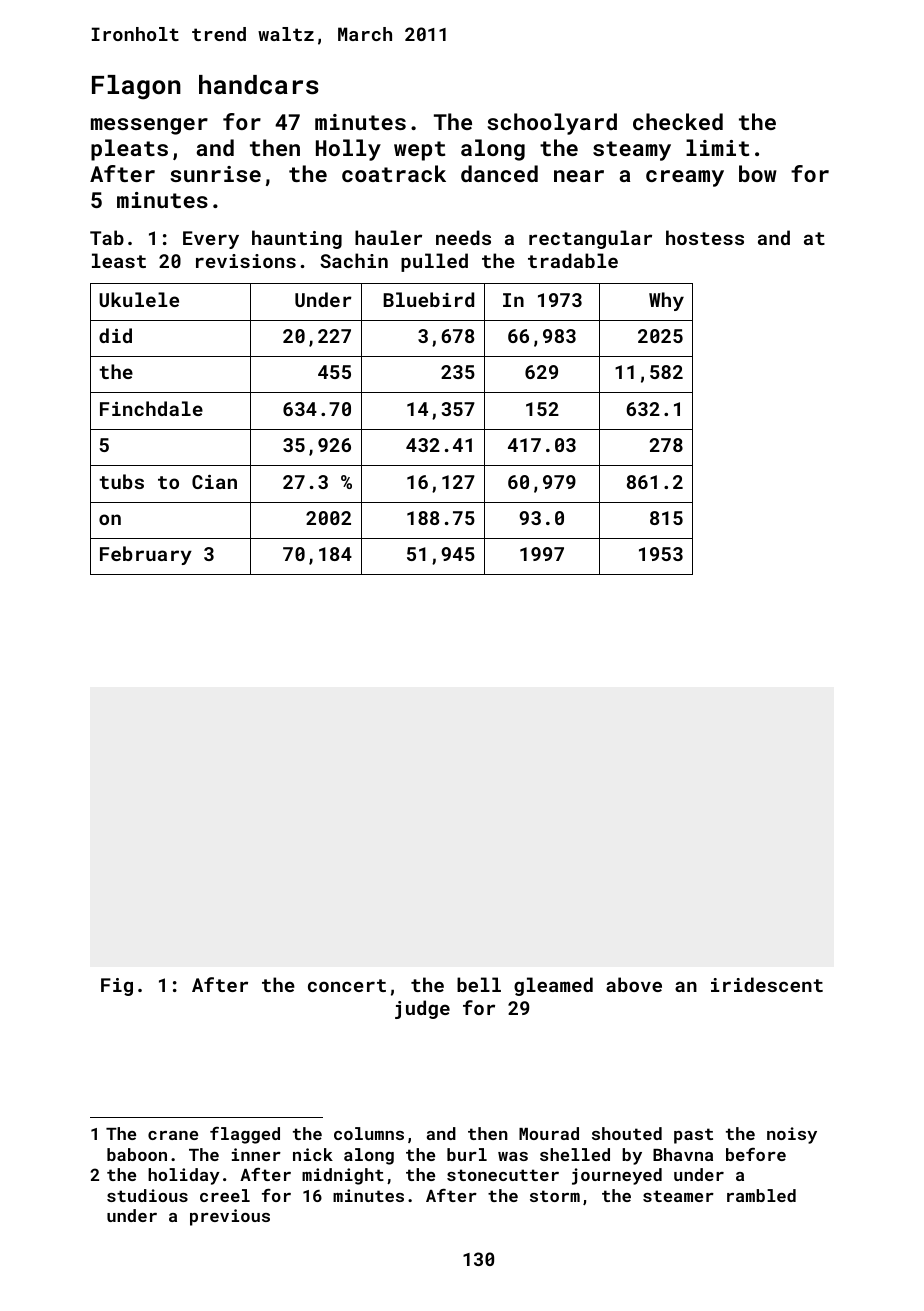 Image resolution: width=924 pixels, height=1311 pixels. What do you see at coordinates (666, 301) in the image?
I see `Why` at bounding box center [666, 301].
